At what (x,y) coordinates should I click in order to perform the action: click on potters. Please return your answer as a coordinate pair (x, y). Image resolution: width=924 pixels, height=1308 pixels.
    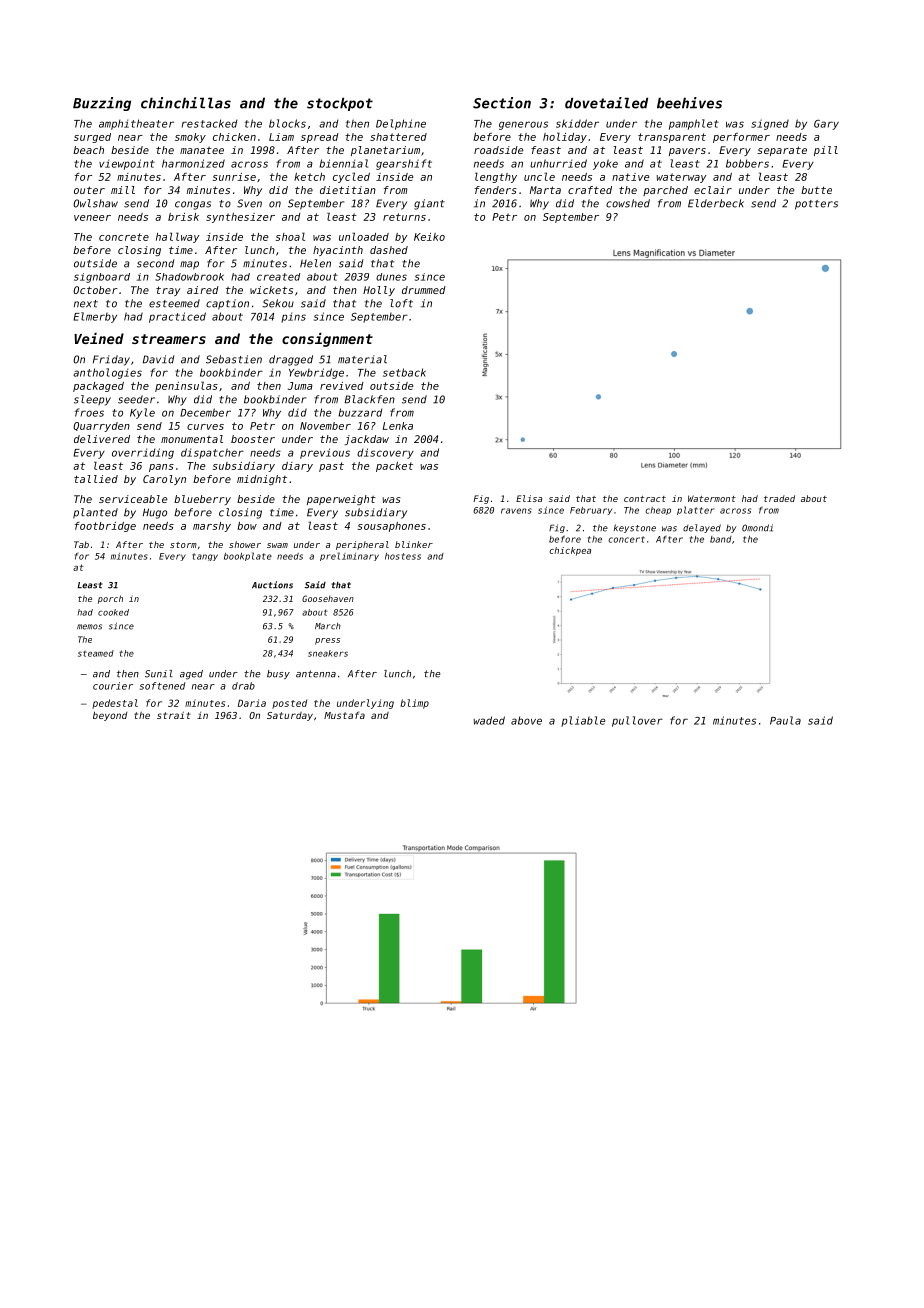
    Looking at the image, I should click on (816, 205).
